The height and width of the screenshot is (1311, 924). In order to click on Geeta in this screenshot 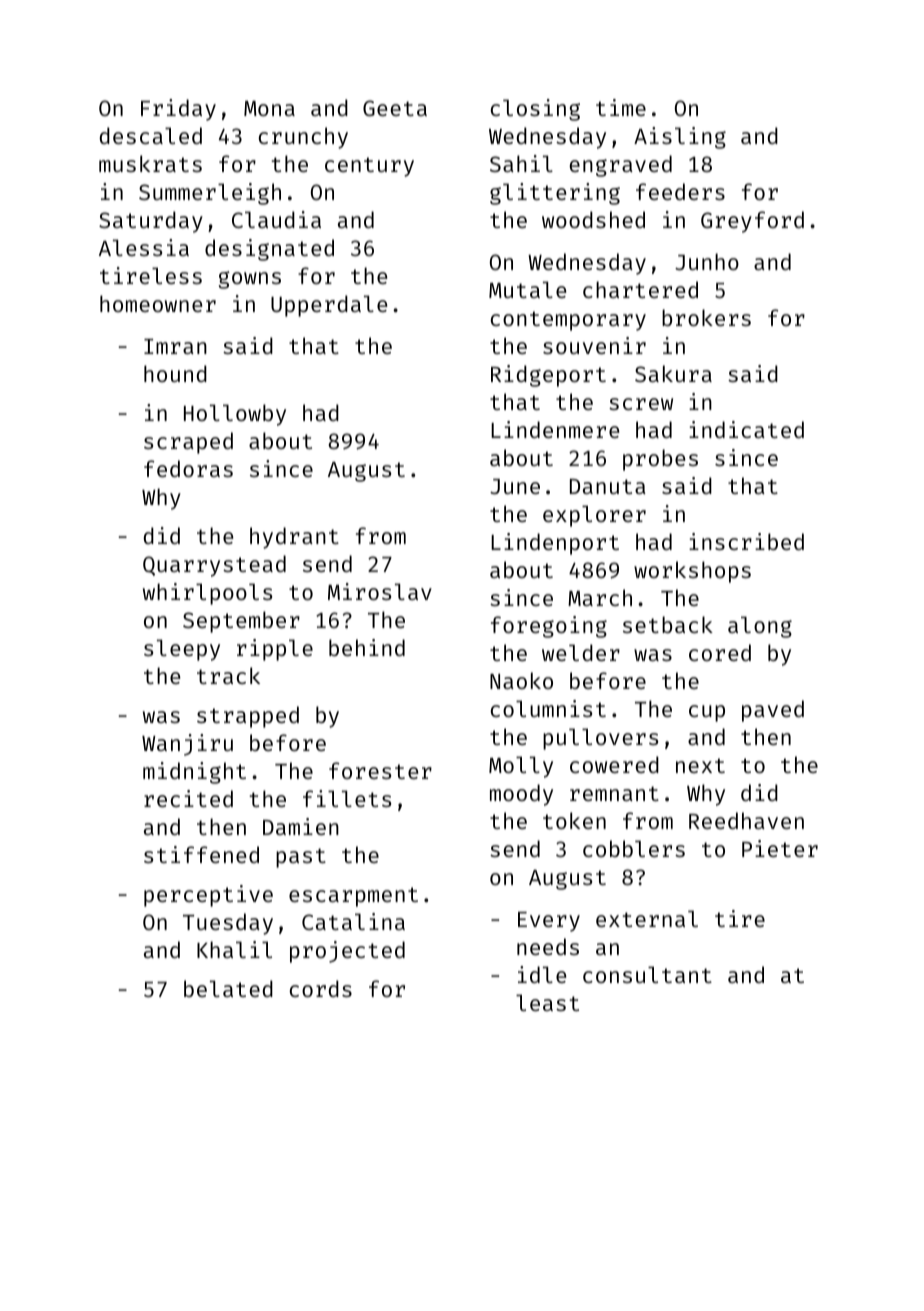, I will do `click(395, 108)`.
